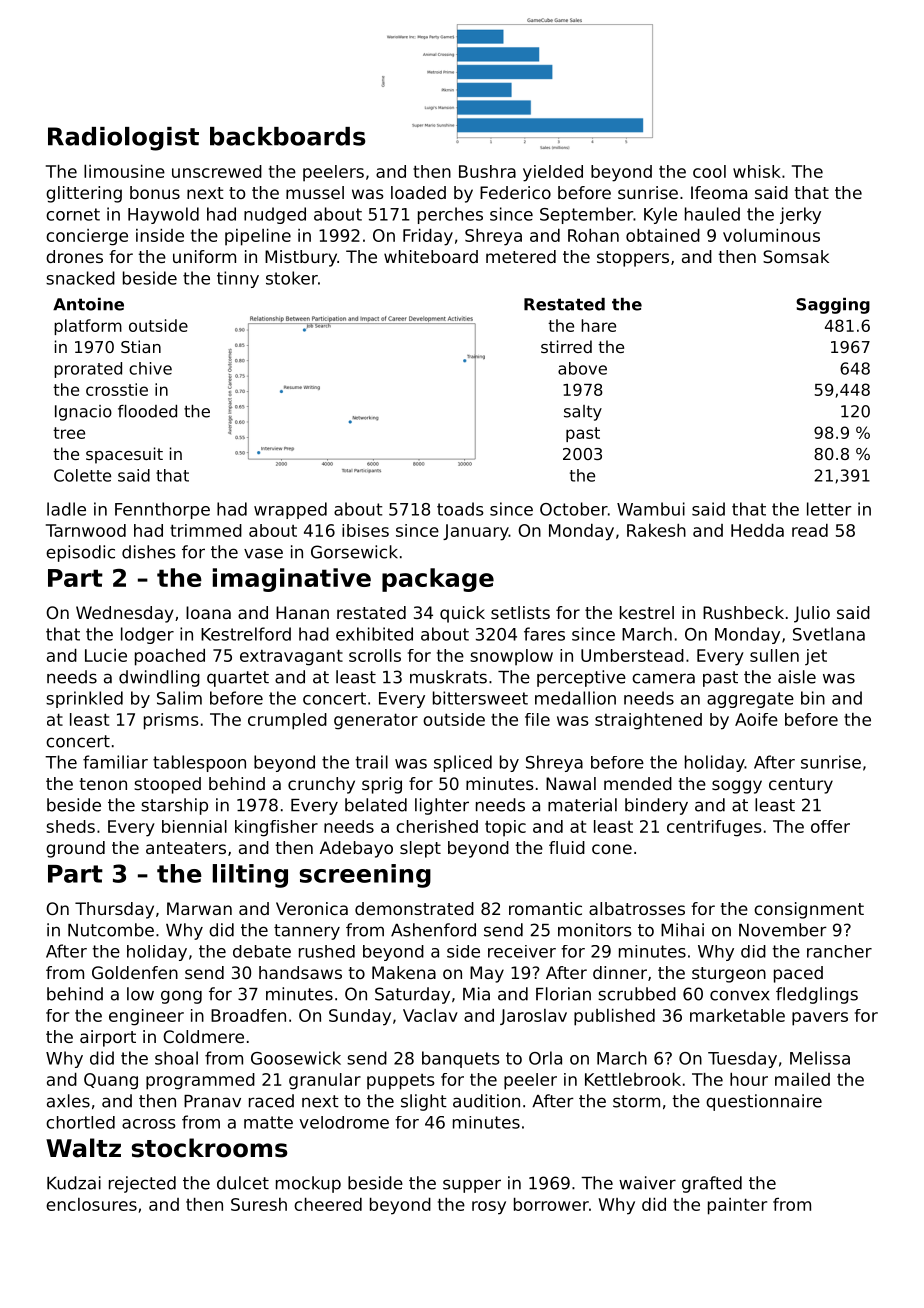  Describe the element at coordinates (171, 721) in the screenshot. I see `prisms` at that location.
